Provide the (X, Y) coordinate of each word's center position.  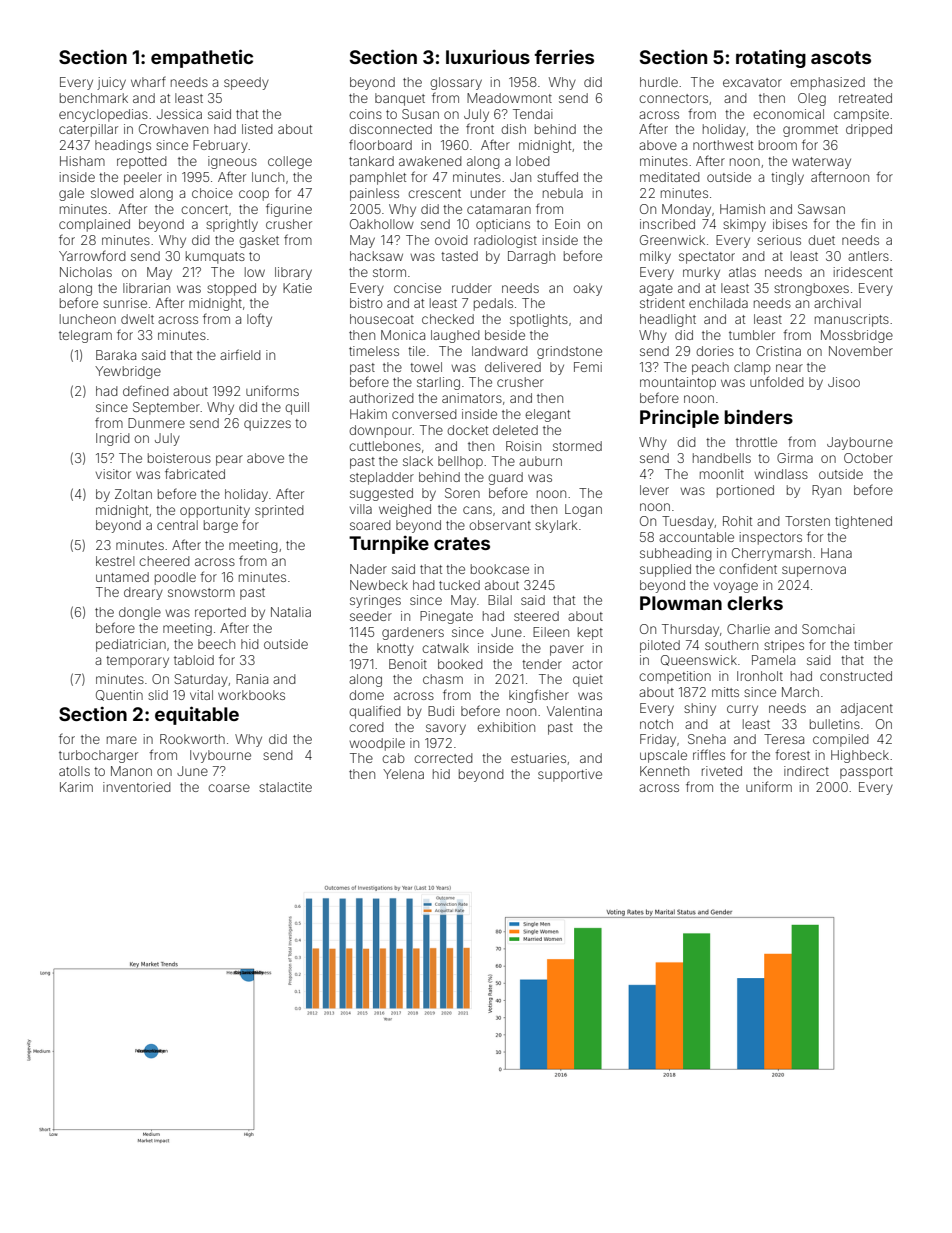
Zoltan (133, 494)
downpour (381, 431)
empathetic (202, 58)
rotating (771, 58)
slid (158, 695)
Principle (679, 418)
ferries (564, 57)
